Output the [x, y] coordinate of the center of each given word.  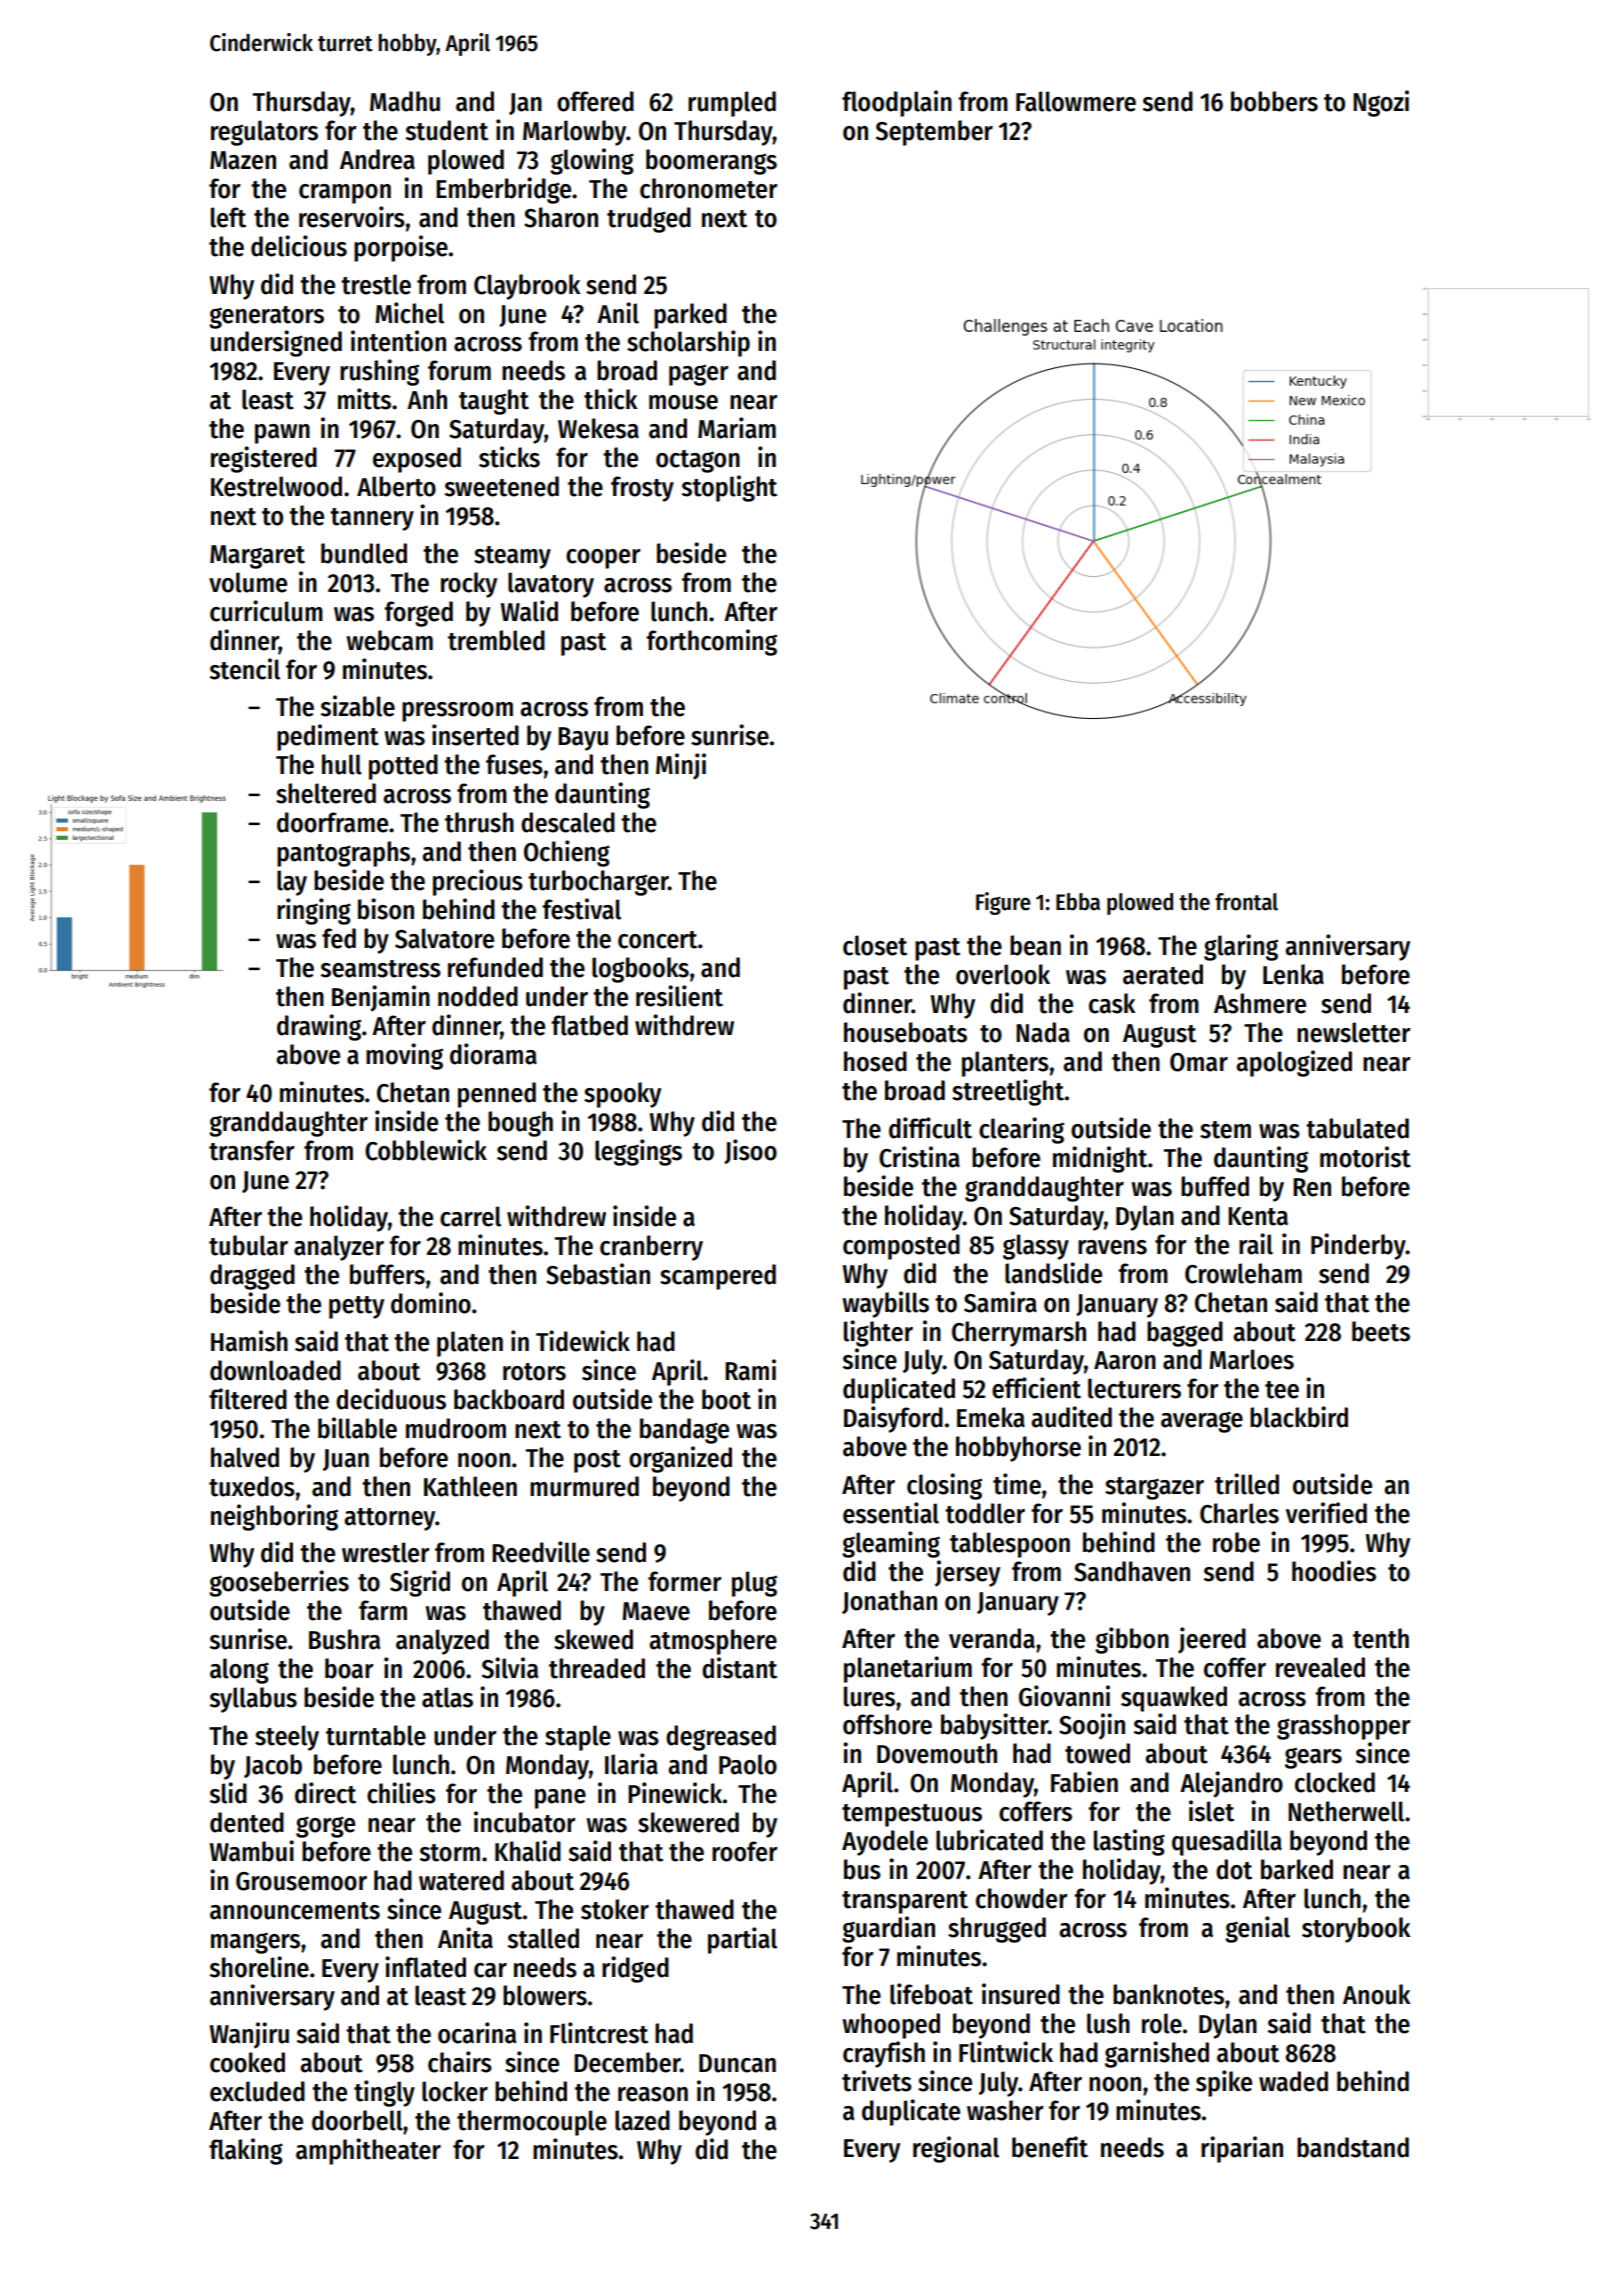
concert [657, 940]
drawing [319, 1027]
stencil [245, 669]
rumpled [732, 104]
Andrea [377, 159]
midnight [1100, 1159]
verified [1326, 1513]
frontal [1246, 902]
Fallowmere [1076, 101]
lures [869, 1696]
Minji [681, 766]
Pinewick [675, 1793]
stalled [543, 1938]
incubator [525, 1822]
